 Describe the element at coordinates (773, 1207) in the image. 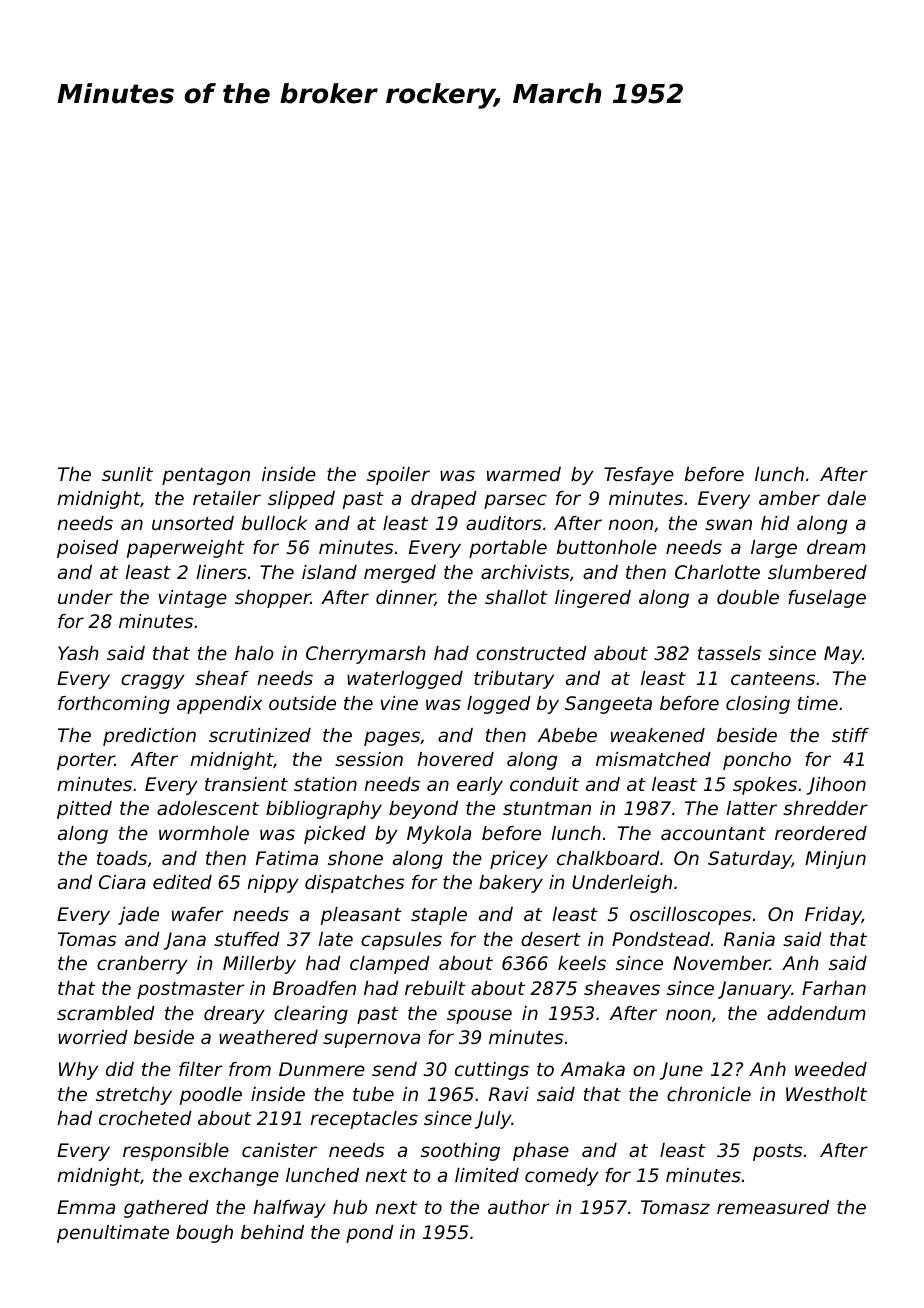

I see `remeasured` at that location.
